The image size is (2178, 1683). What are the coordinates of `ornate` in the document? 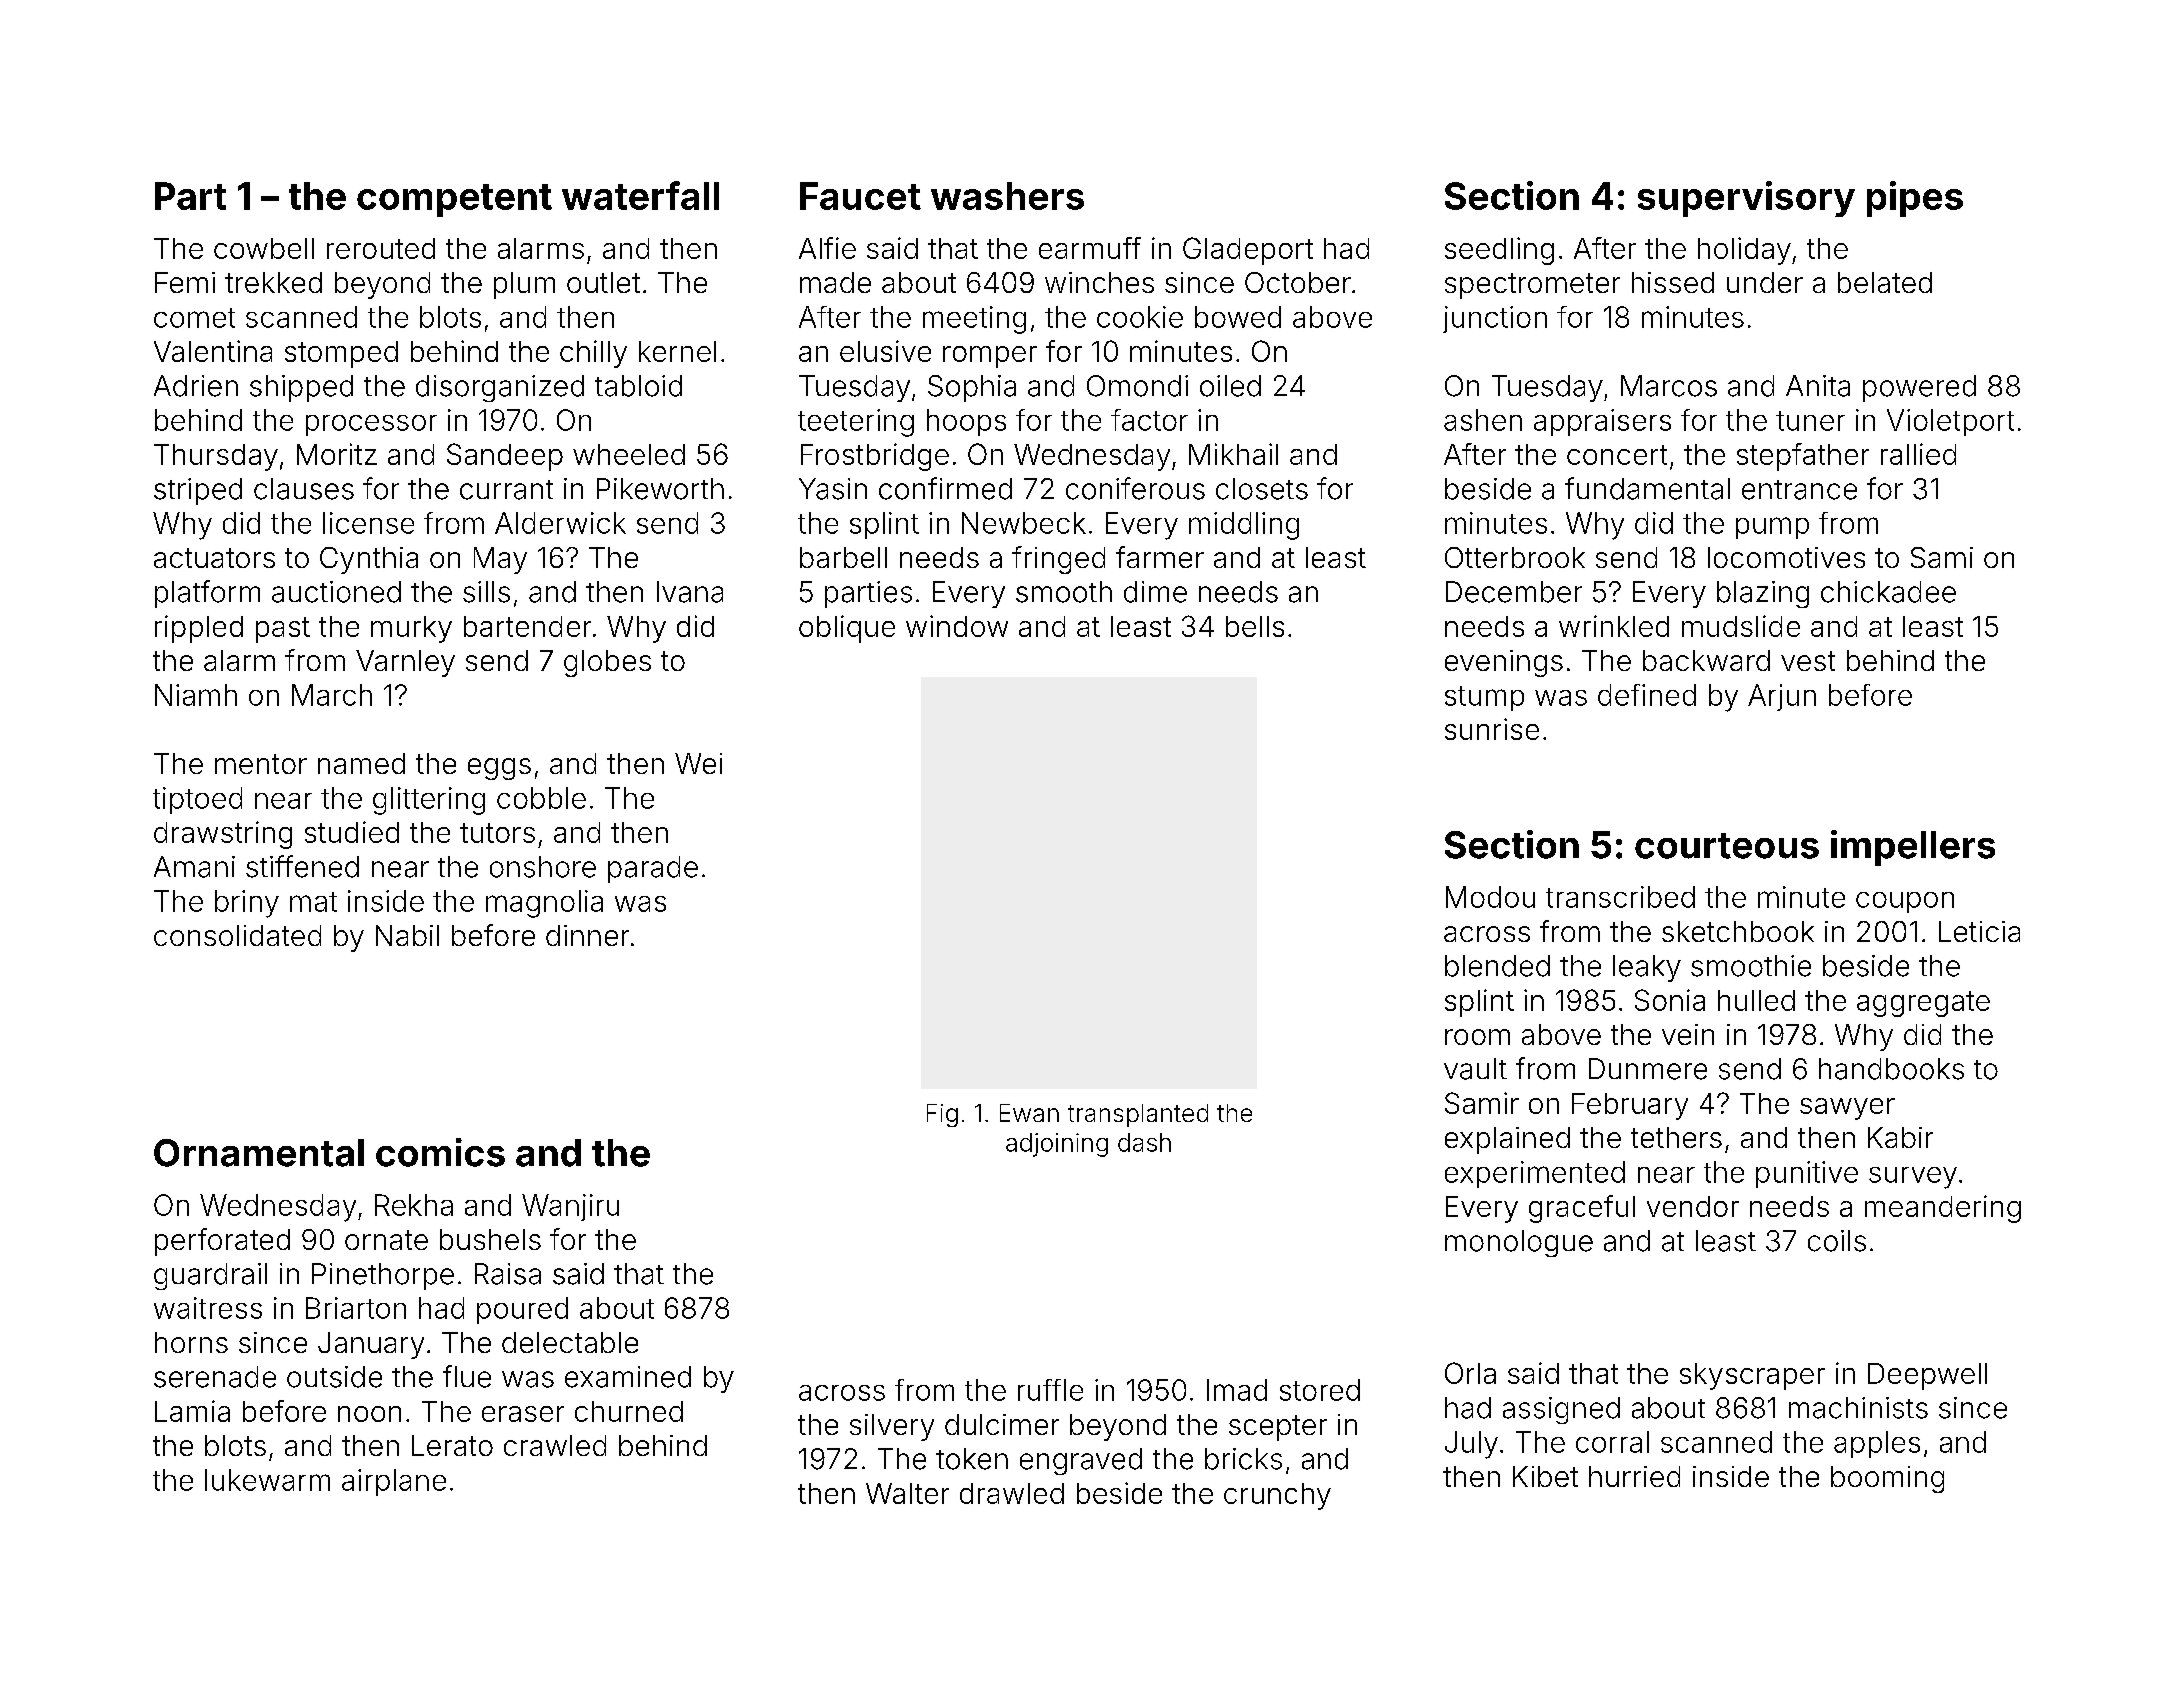 It's located at (386, 1240).
